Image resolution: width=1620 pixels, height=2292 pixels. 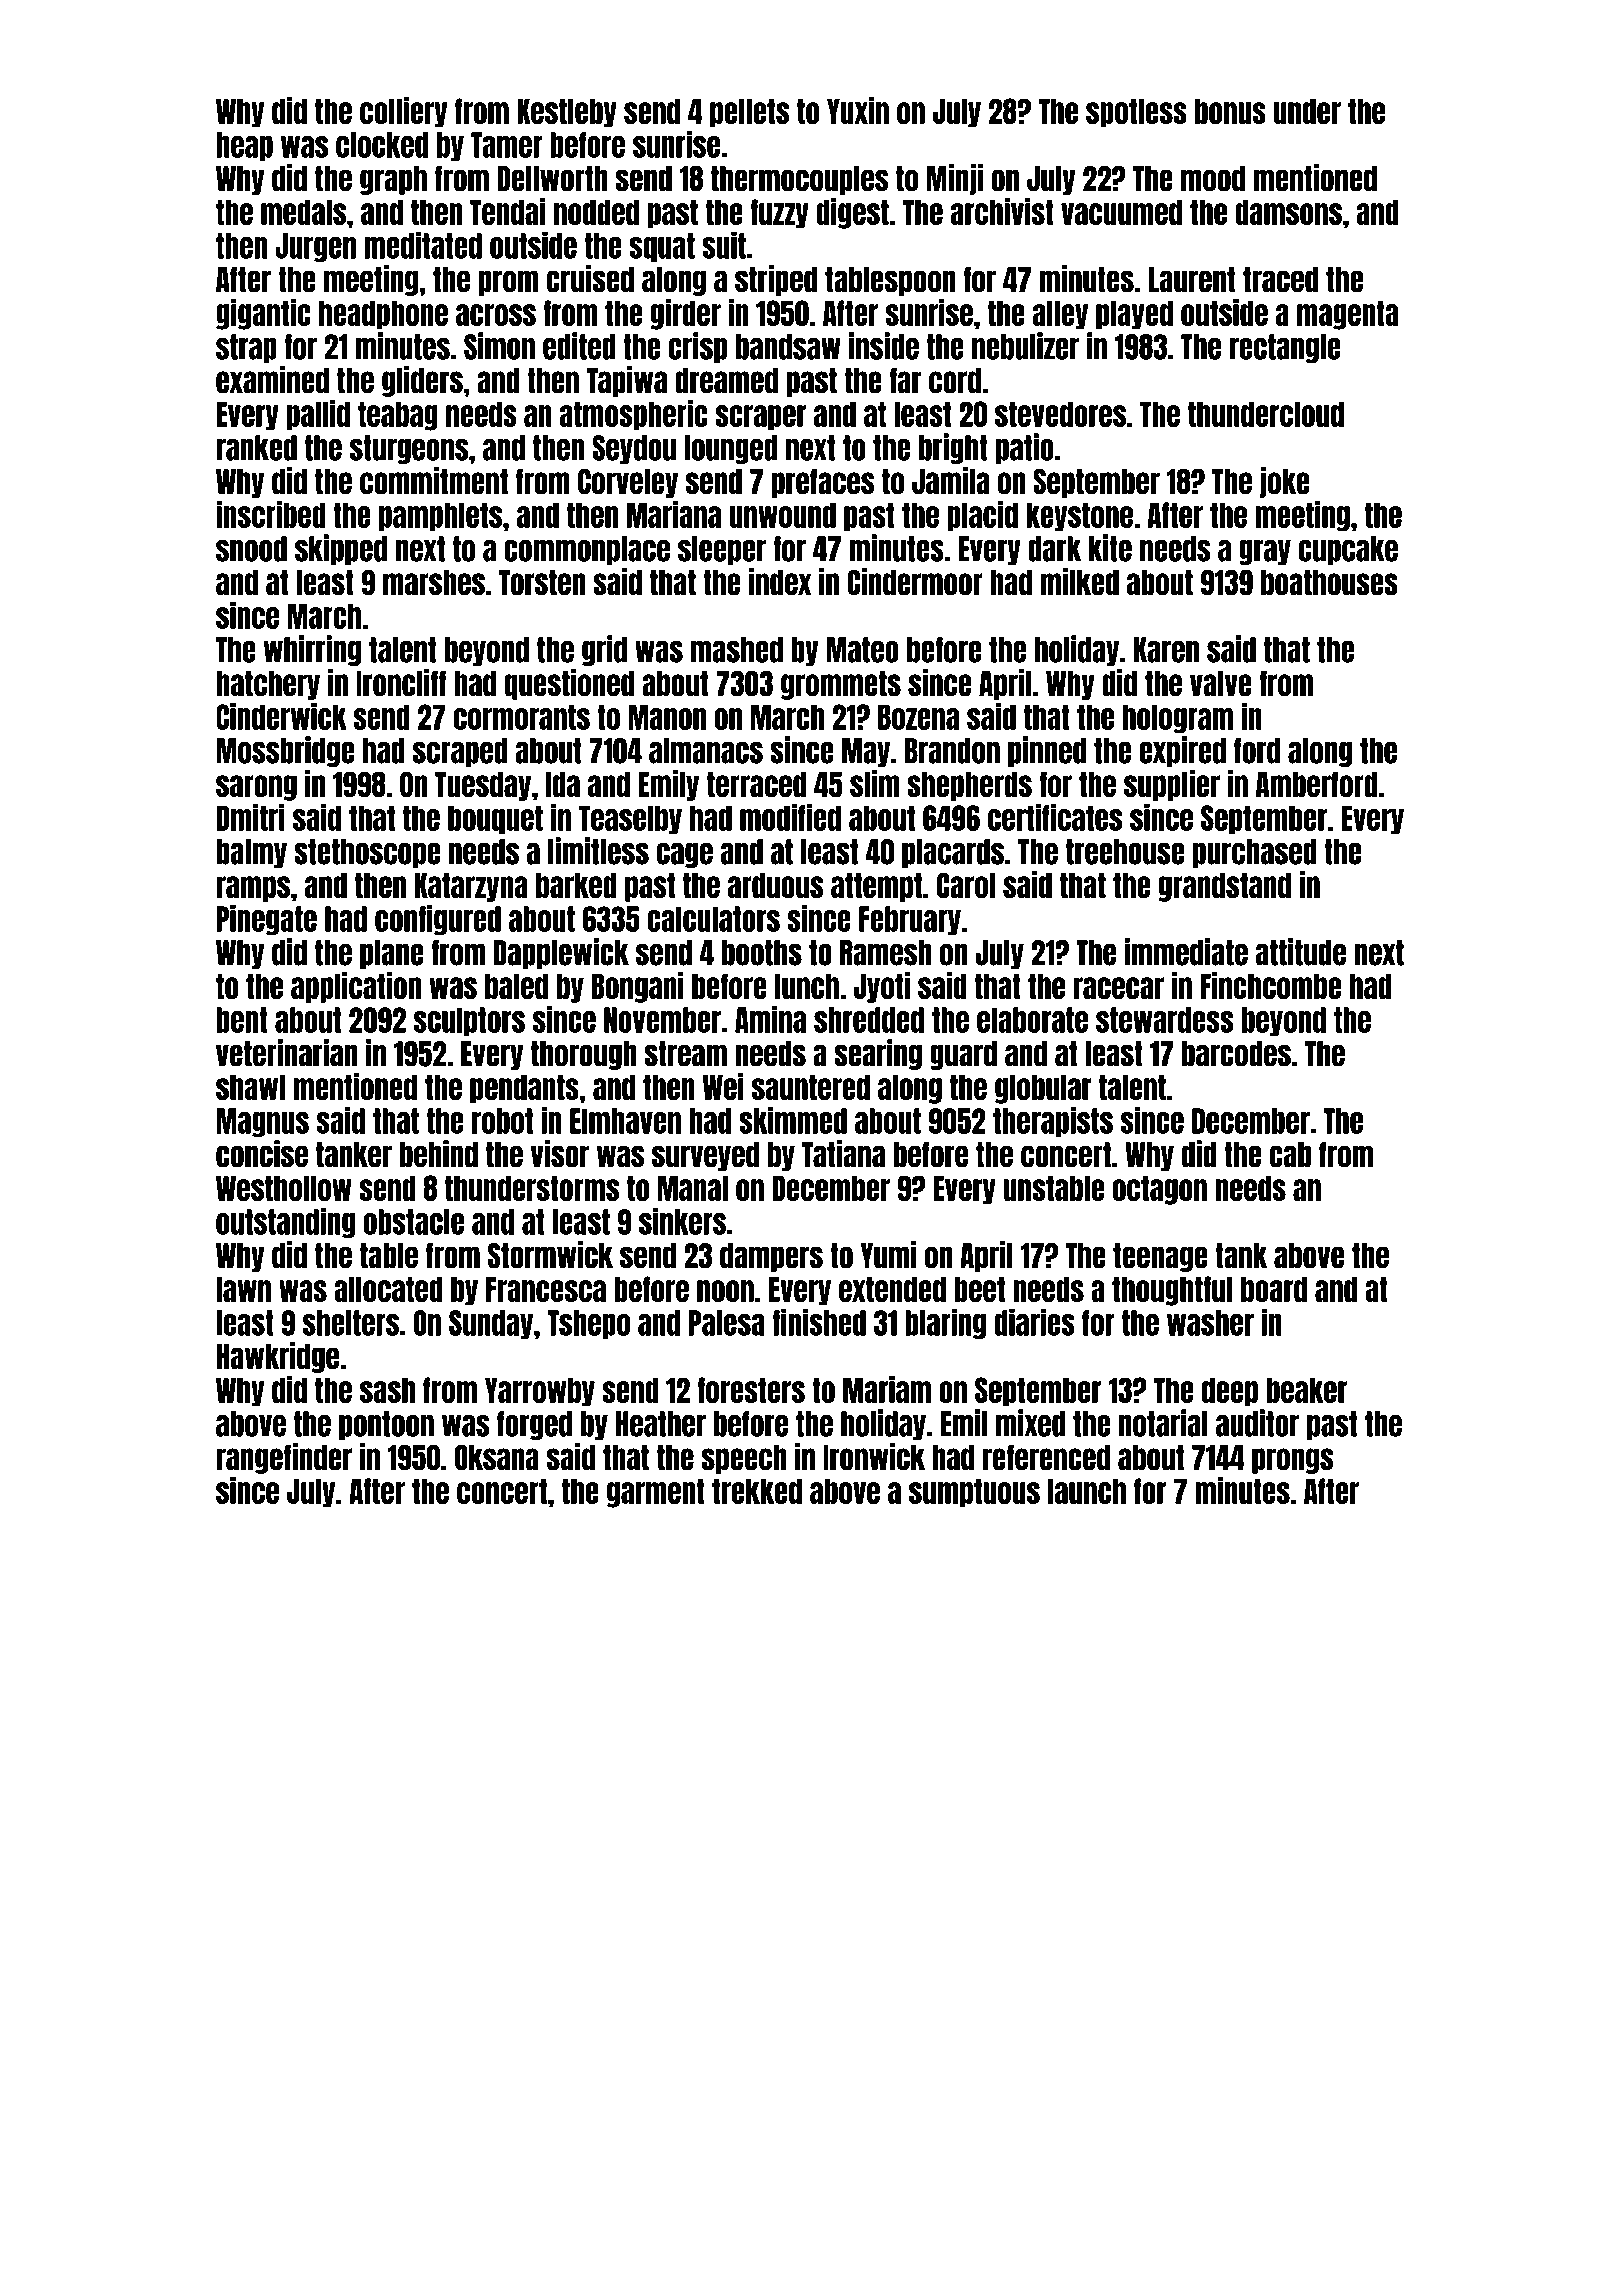 I want to click on Yumi, so click(x=888, y=1255).
